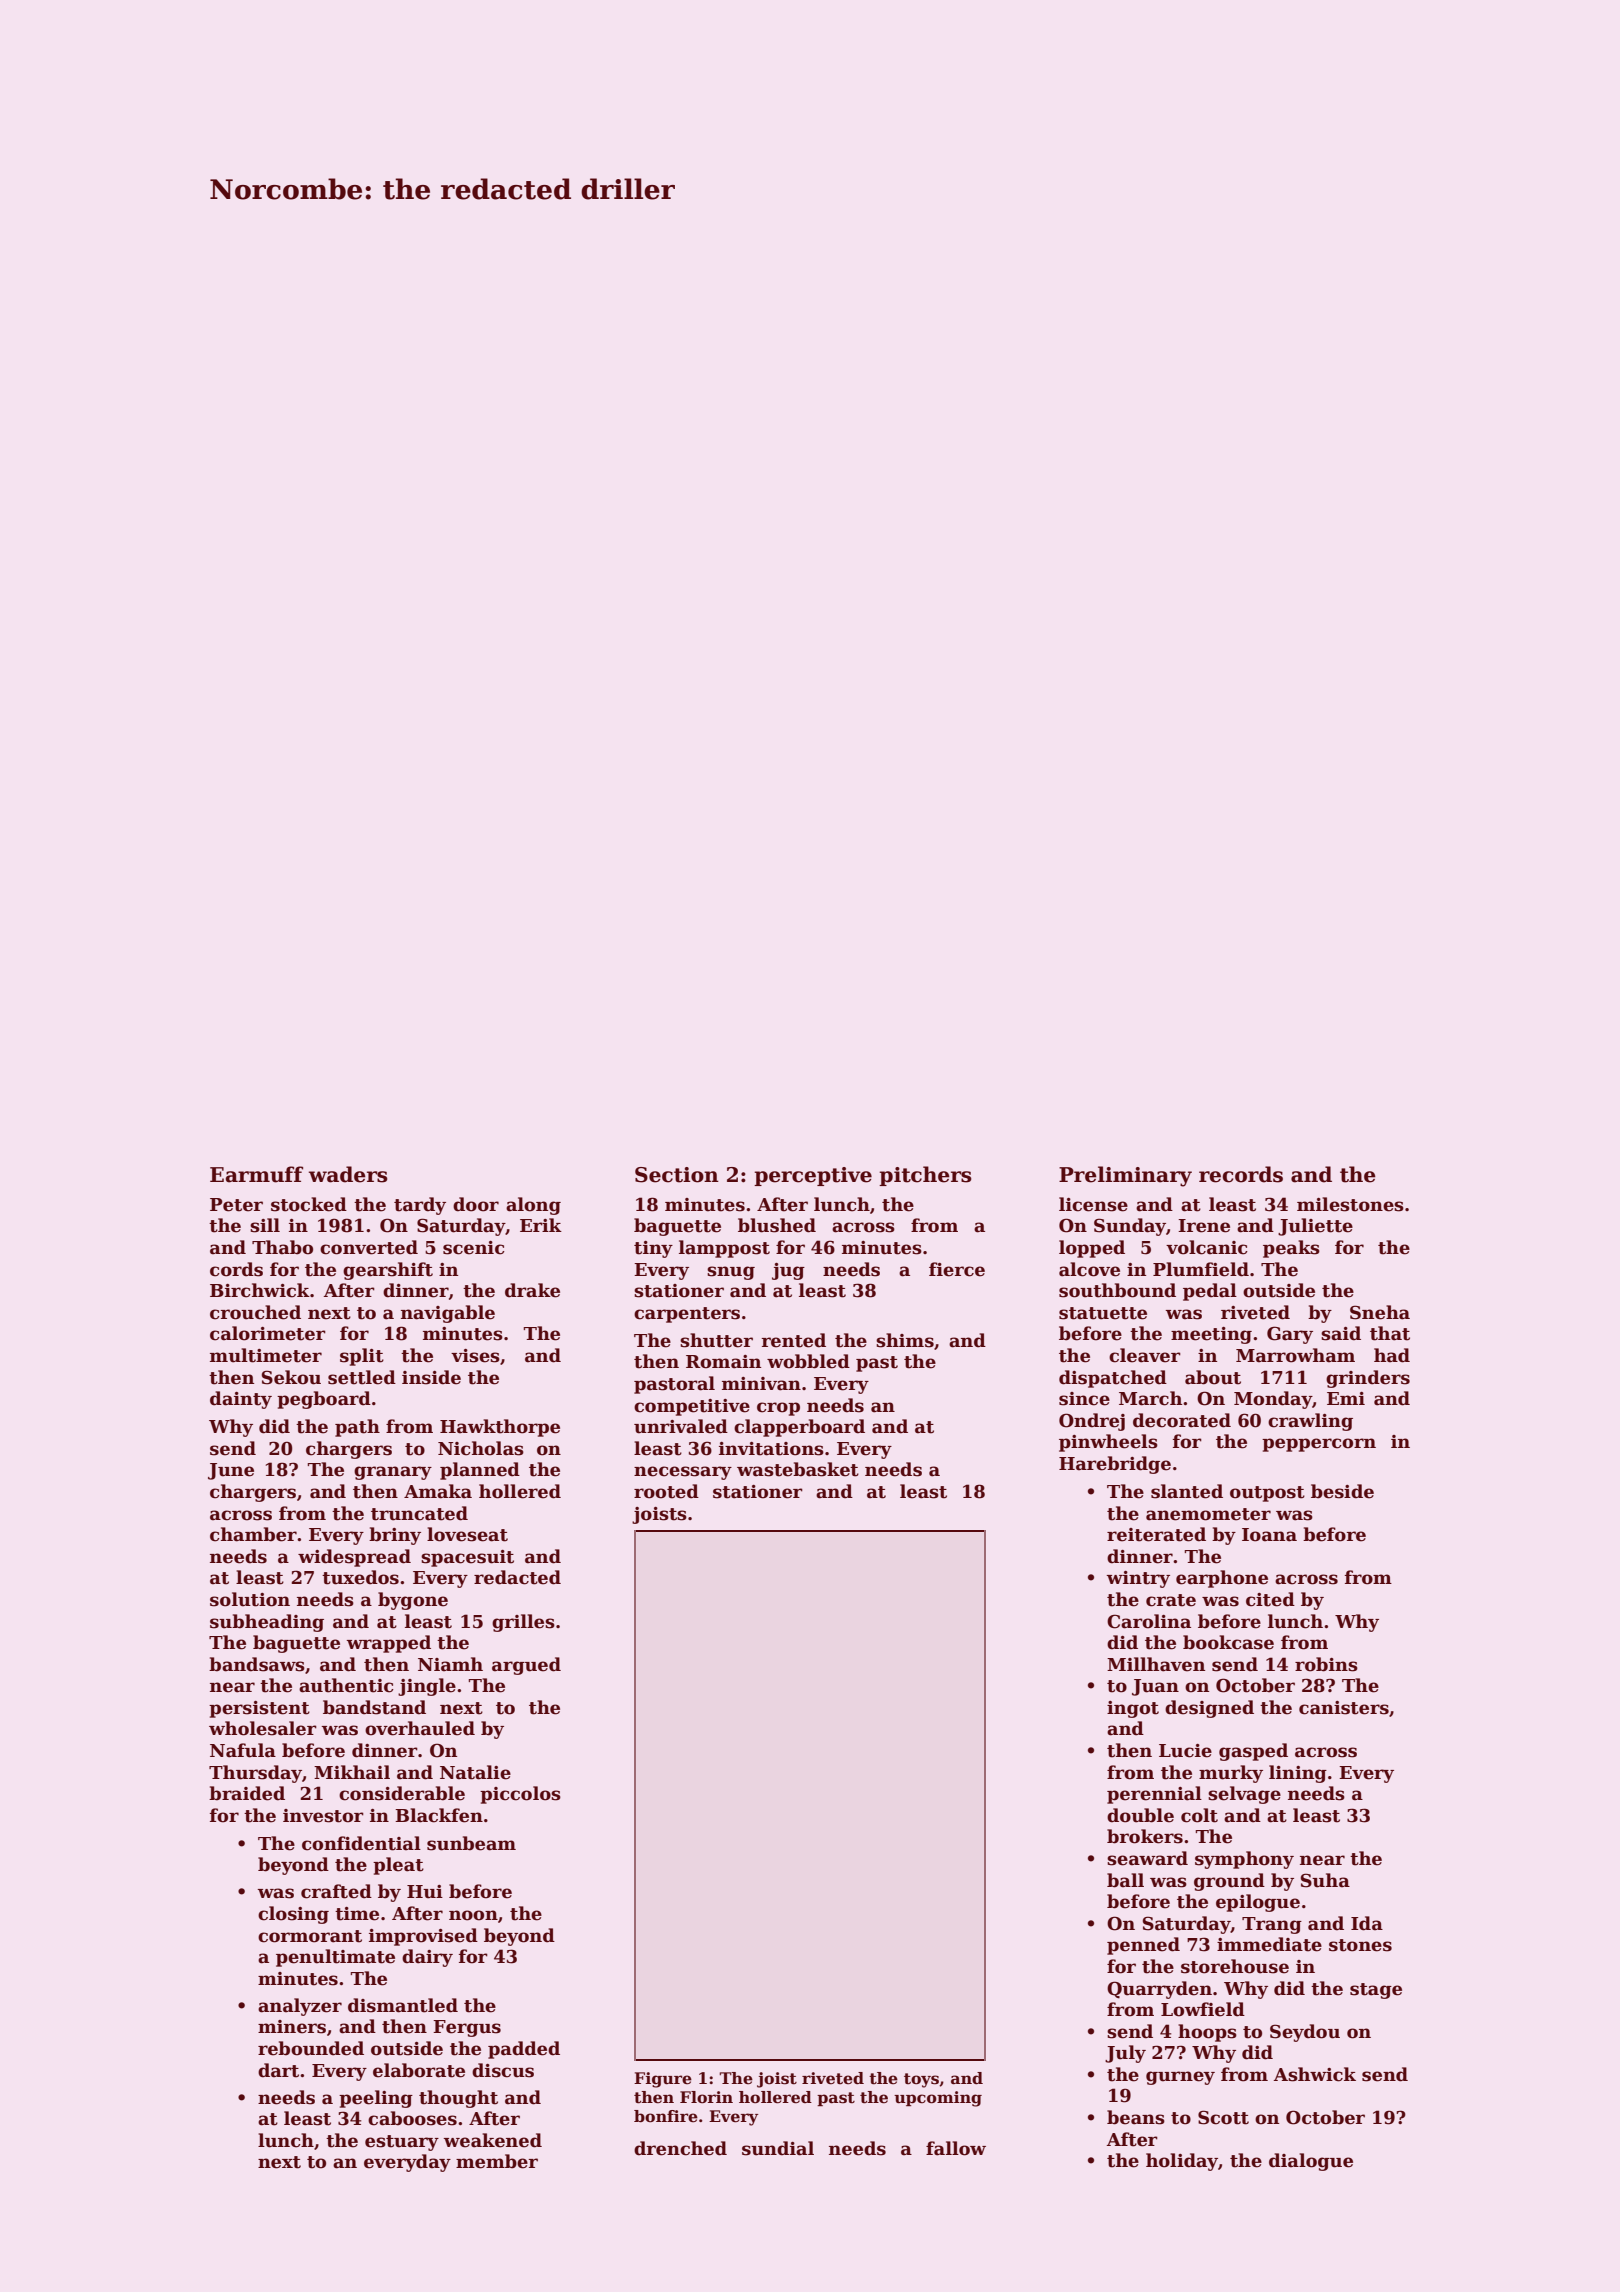 This image has height=2292, width=1620. I want to click on Juliette, so click(1315, 1227).
